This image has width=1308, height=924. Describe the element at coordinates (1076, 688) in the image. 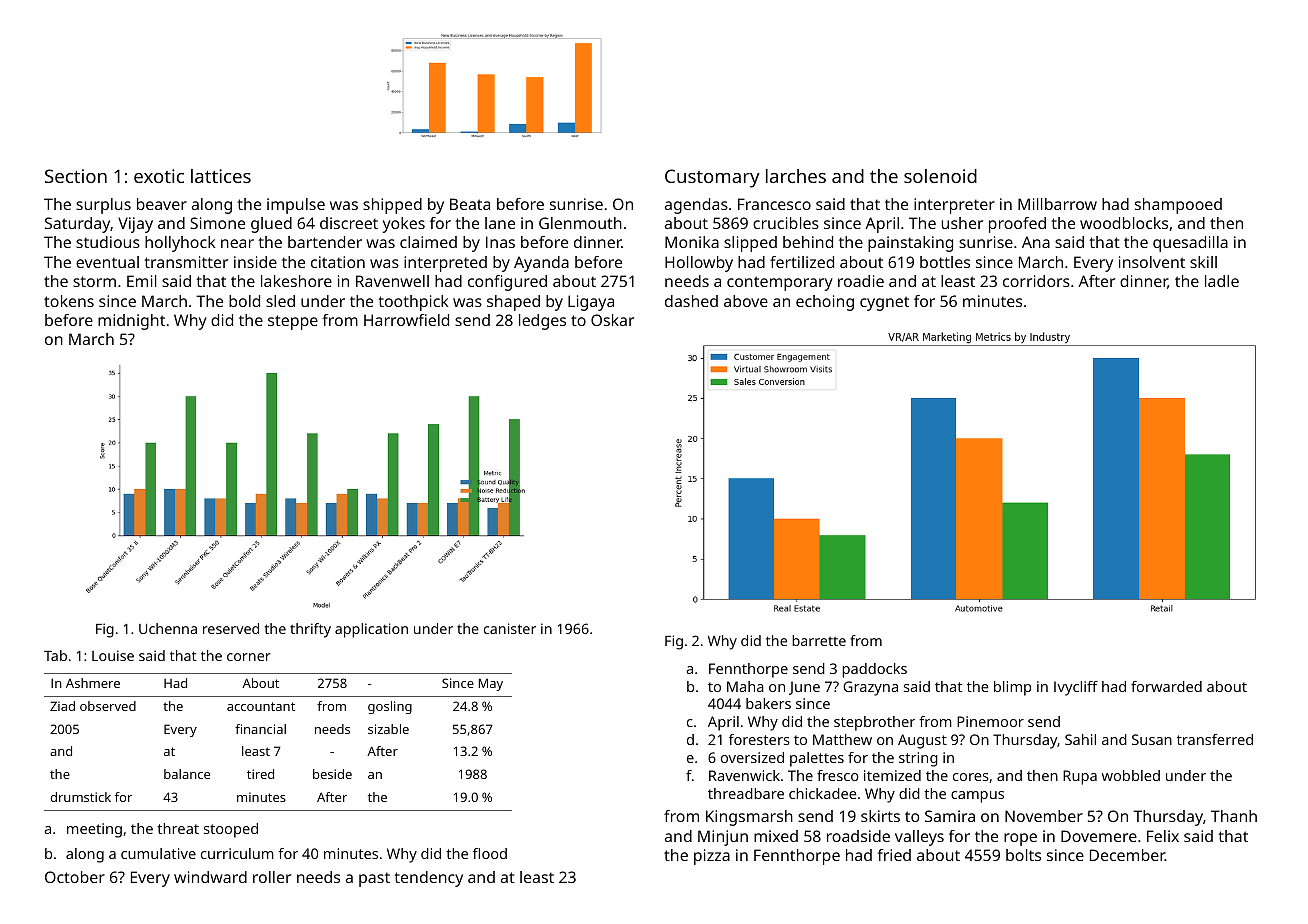

I see `Ivycliff` at that location.
